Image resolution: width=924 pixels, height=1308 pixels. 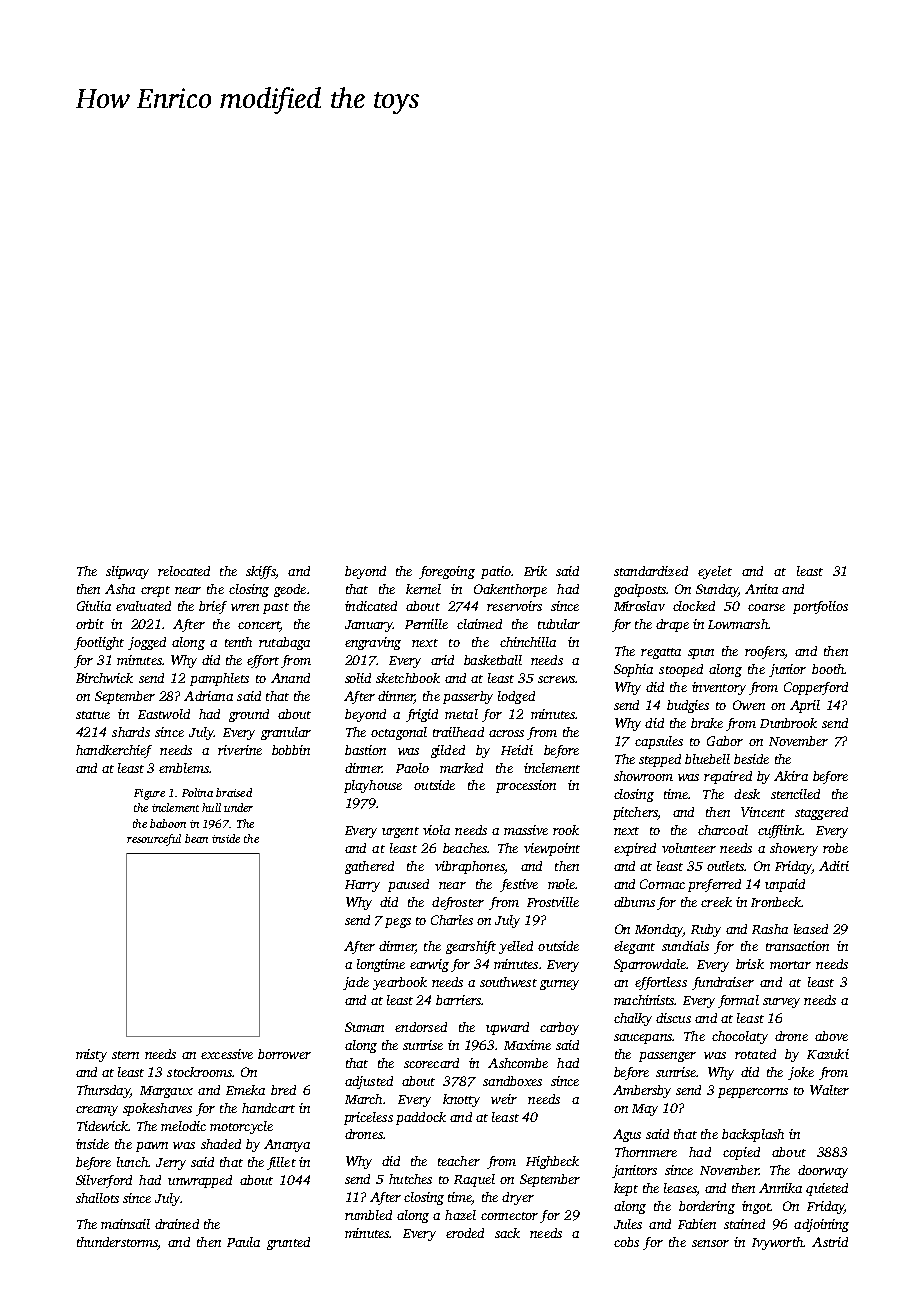 What do you see at coordinates (288, 1243) in the screenshot?
I see `grunted` at bounding box center [288, 1243].
